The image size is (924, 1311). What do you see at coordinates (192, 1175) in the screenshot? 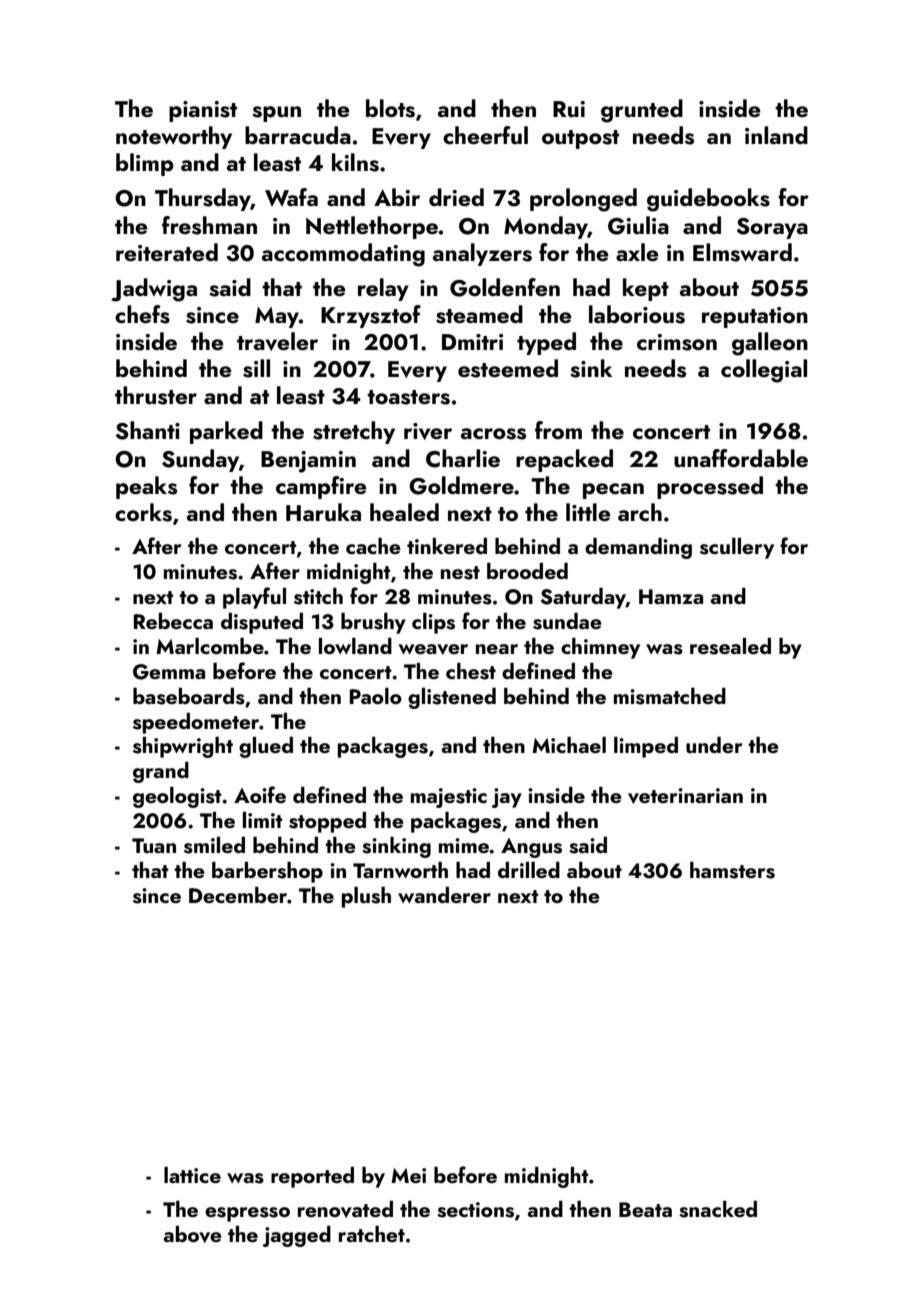
I see `lattice` at bounding box center [192, 1175].
